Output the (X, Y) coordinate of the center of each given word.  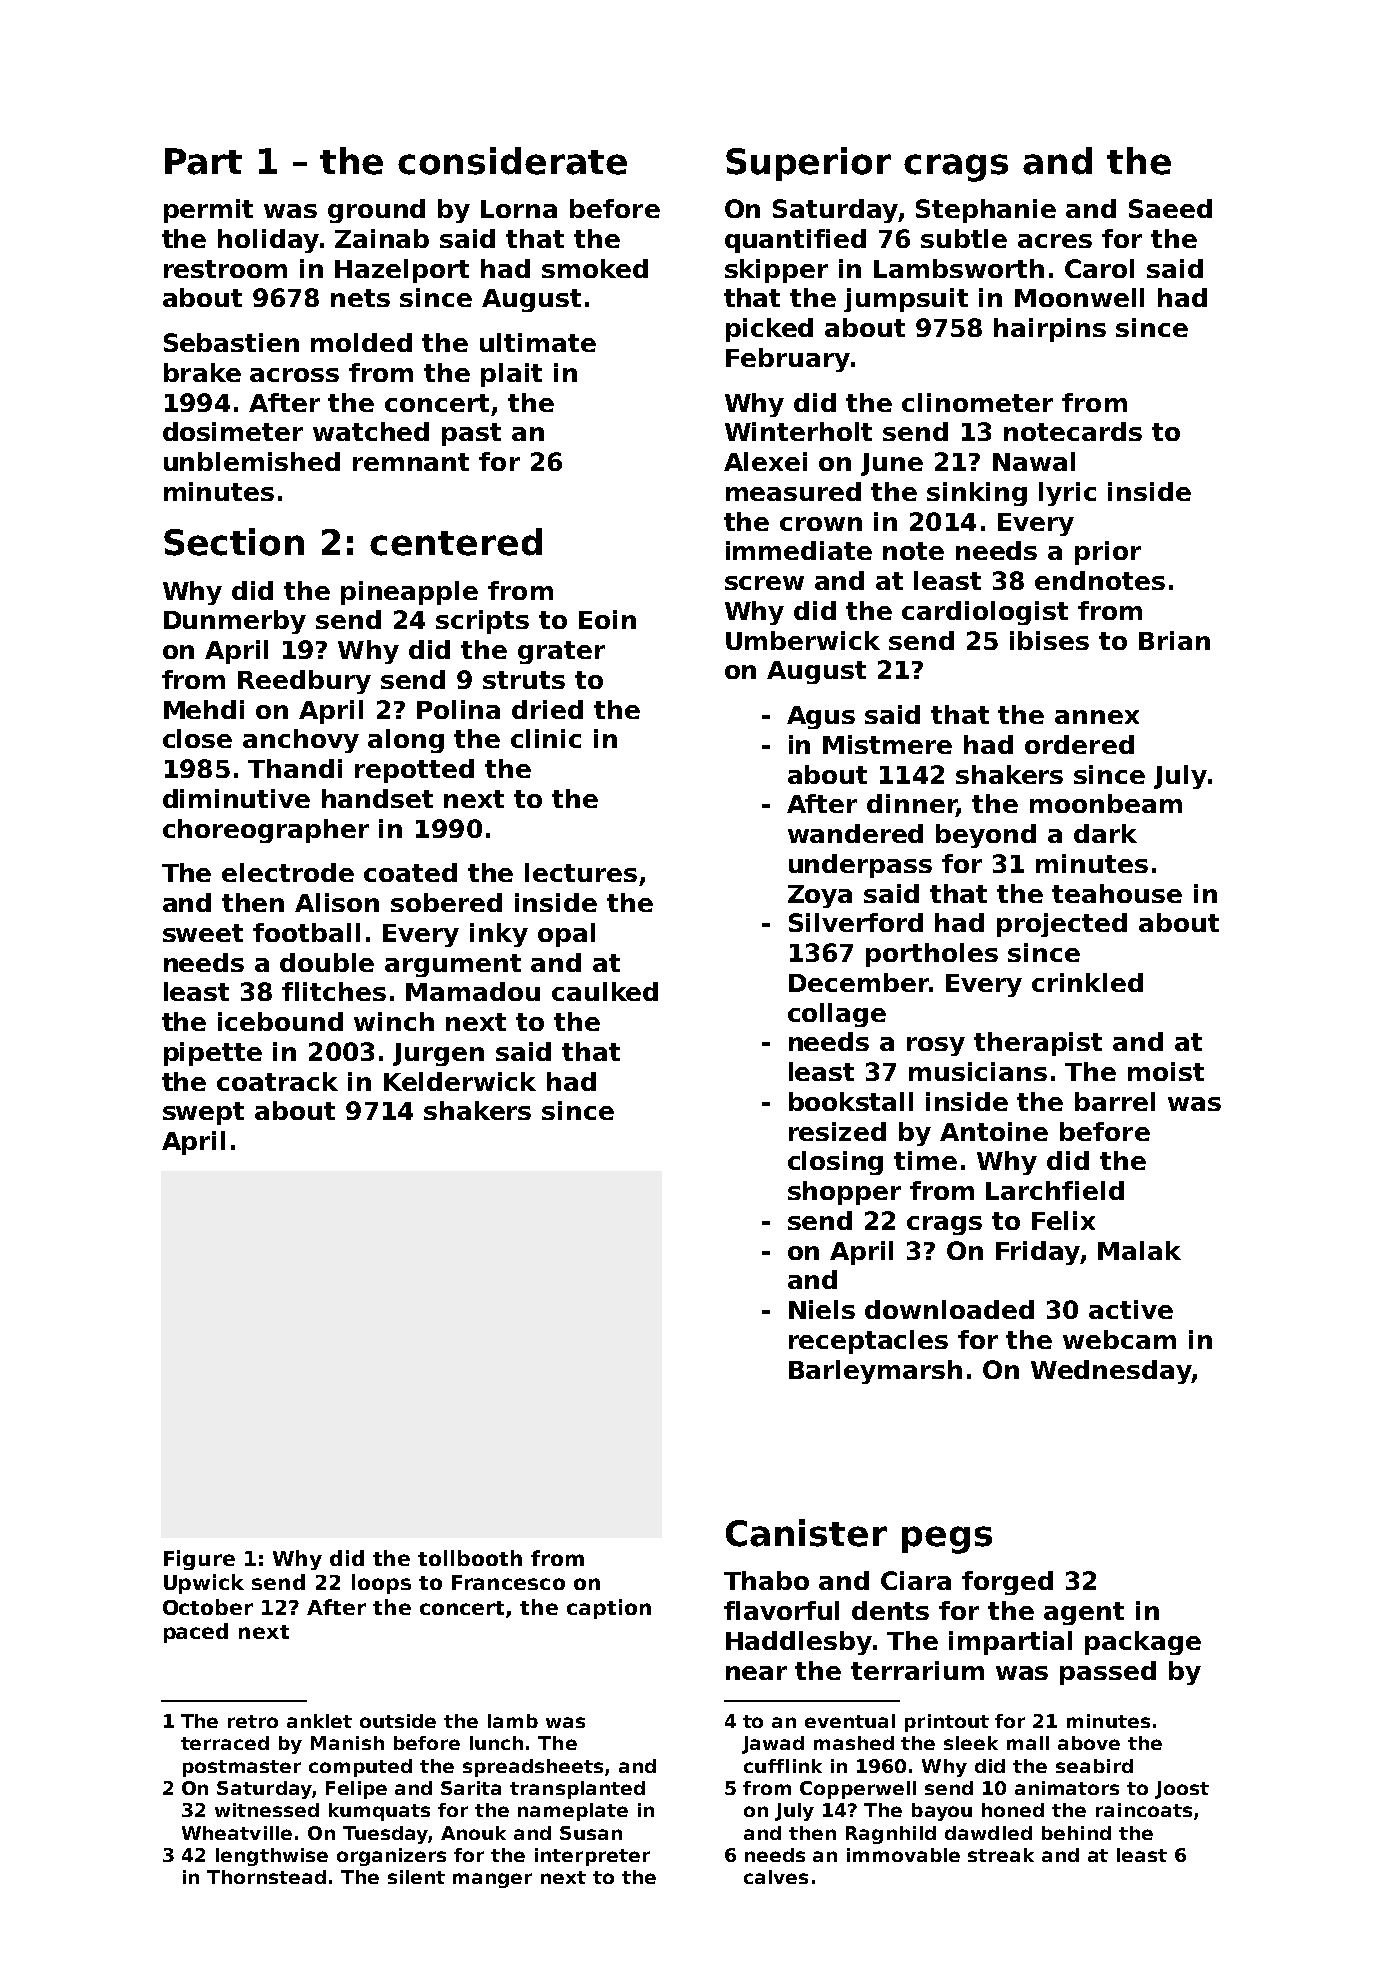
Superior (808, 164)
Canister (806, 1533)
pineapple (409, 593)
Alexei (765, 461)
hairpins (1050, 330)
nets (360, 298)
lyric (1067, 494)
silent (416, 1877)
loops (381, 1584)
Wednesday (1111, 1372)
